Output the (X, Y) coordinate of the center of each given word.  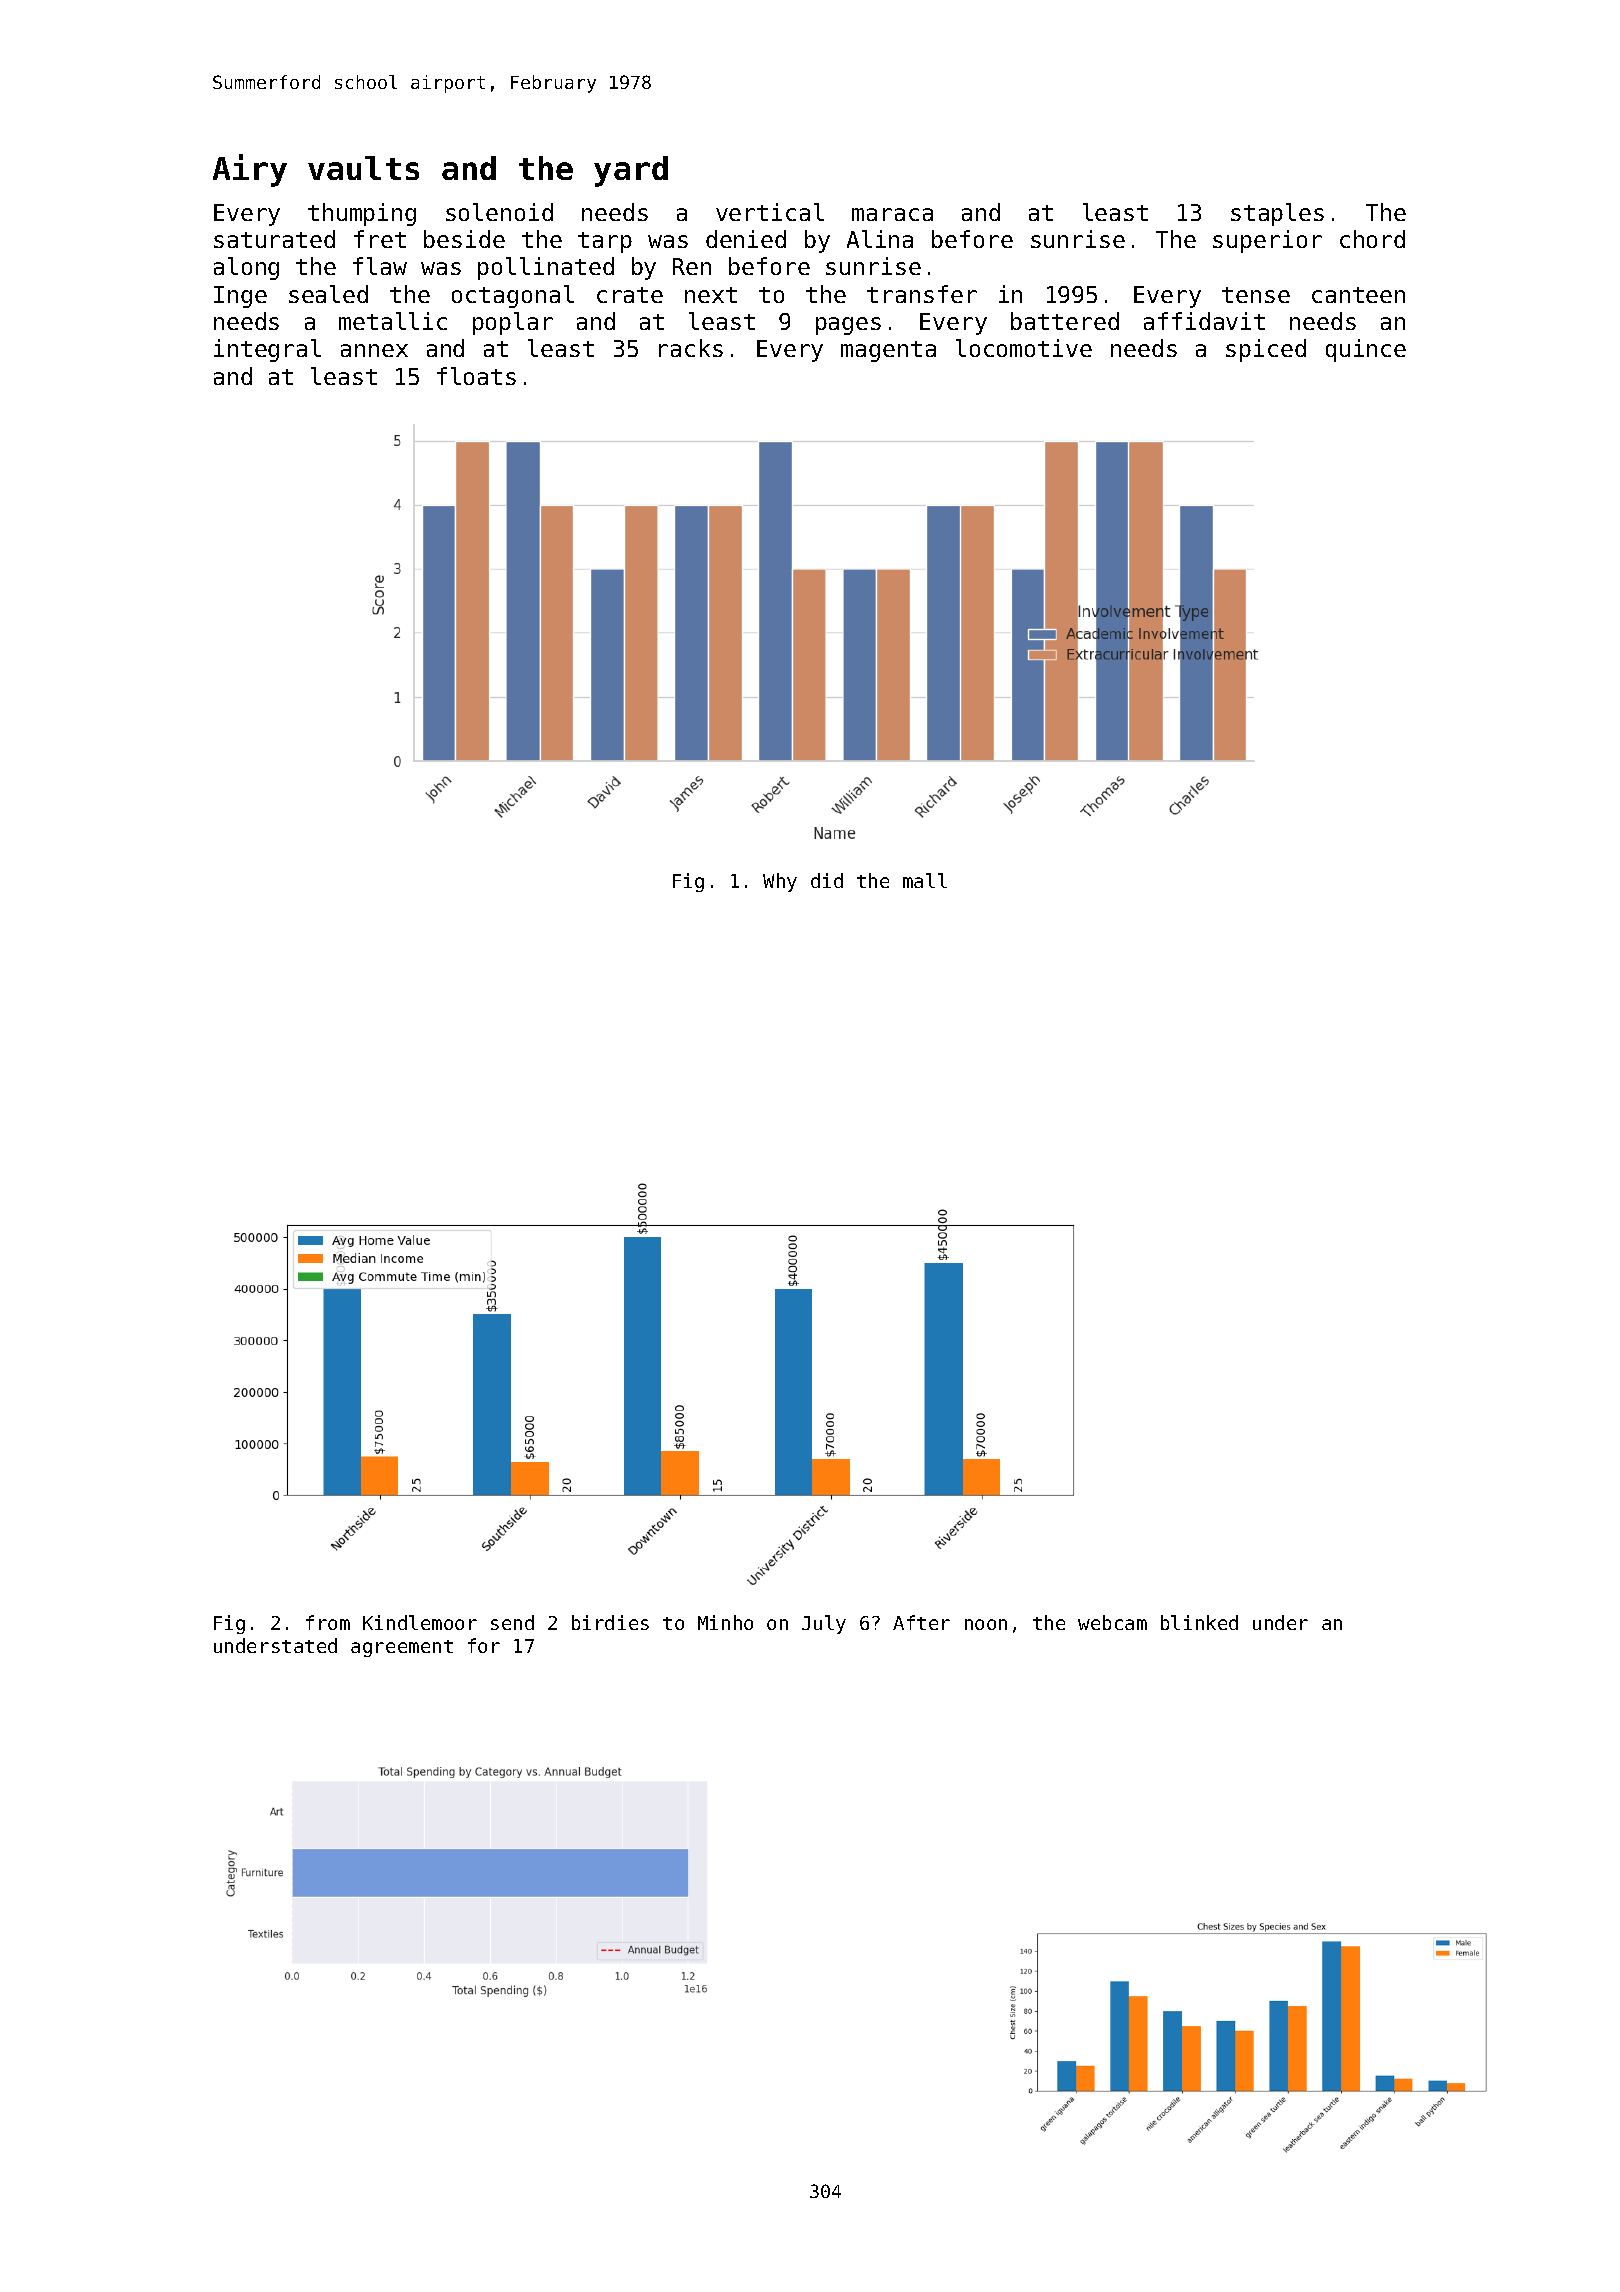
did (827, 880)
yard (631, 171)
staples (1277, 214)
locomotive (1024, 348)
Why (780, 882)
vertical (770, 212)
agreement (402, 1648)
